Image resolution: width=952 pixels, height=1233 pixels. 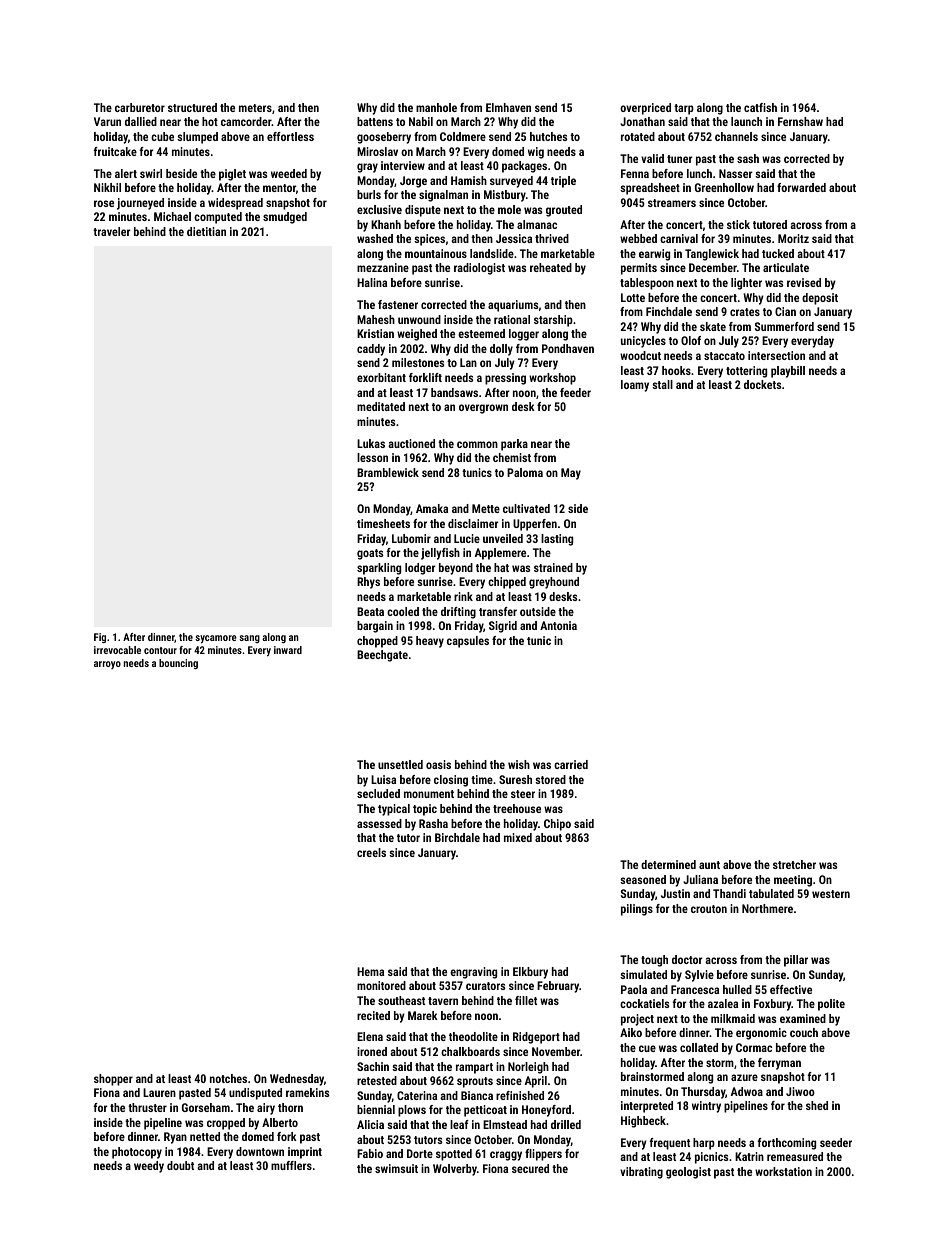 What do you see at coordinates (473, 523) in the page?
I see `disclaimer` at bounding box center [473, 523].
